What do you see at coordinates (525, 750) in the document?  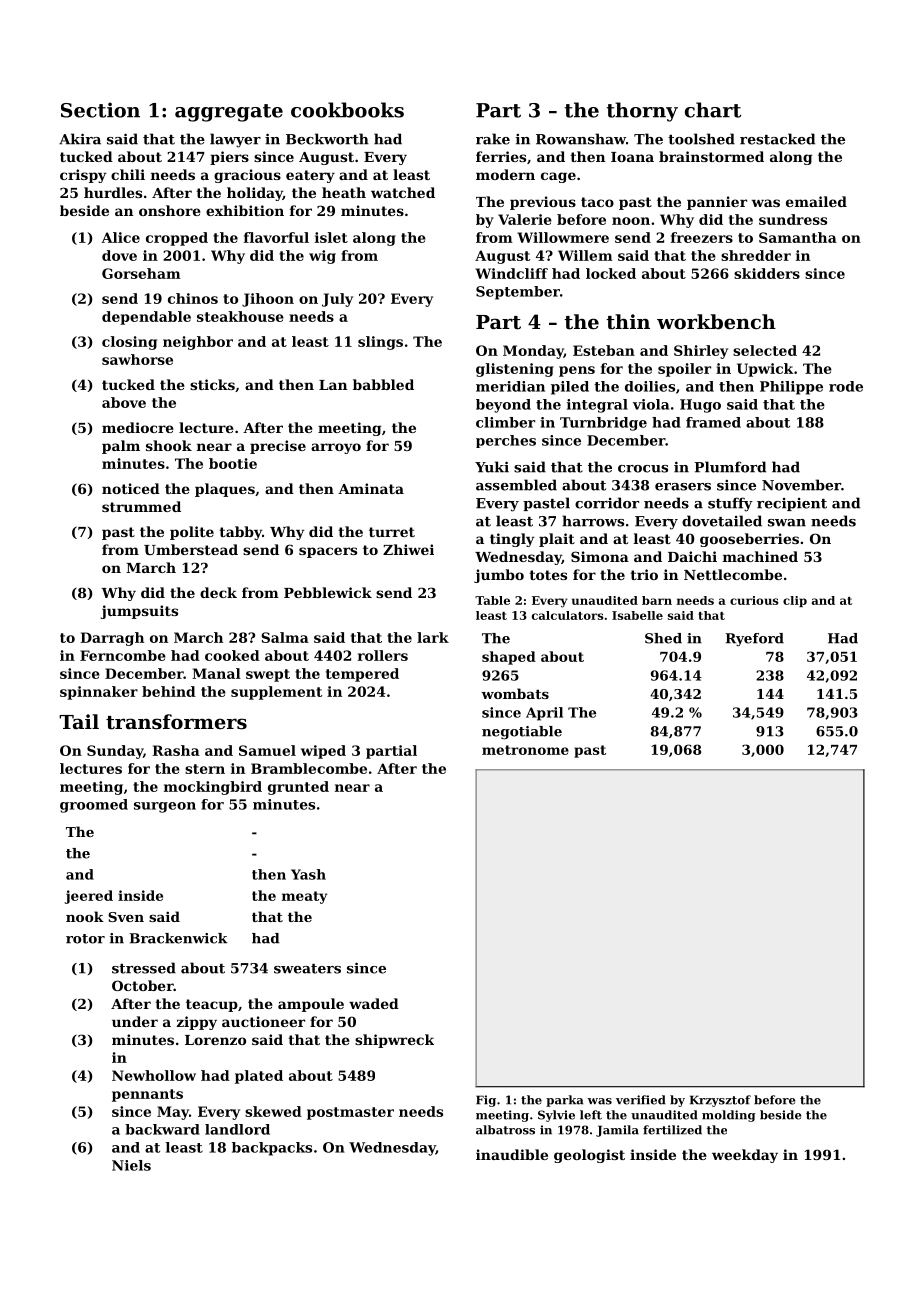 I see `metronome` at bounding box center [525, 750].
